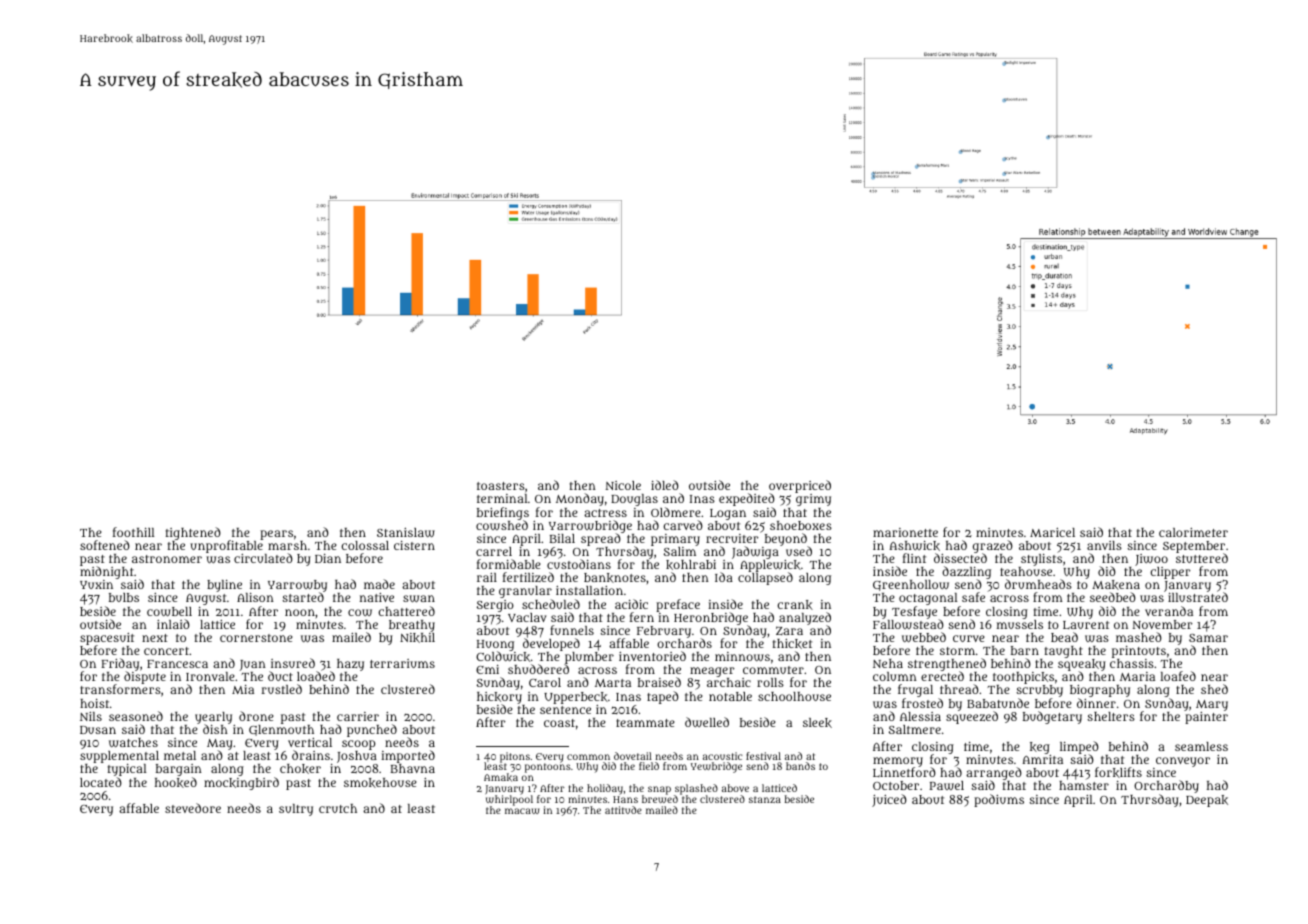  What do you see at coordinates (1052, 717) in the screenshot?
I see `budgetary` at bounding box center [1052, 717].
